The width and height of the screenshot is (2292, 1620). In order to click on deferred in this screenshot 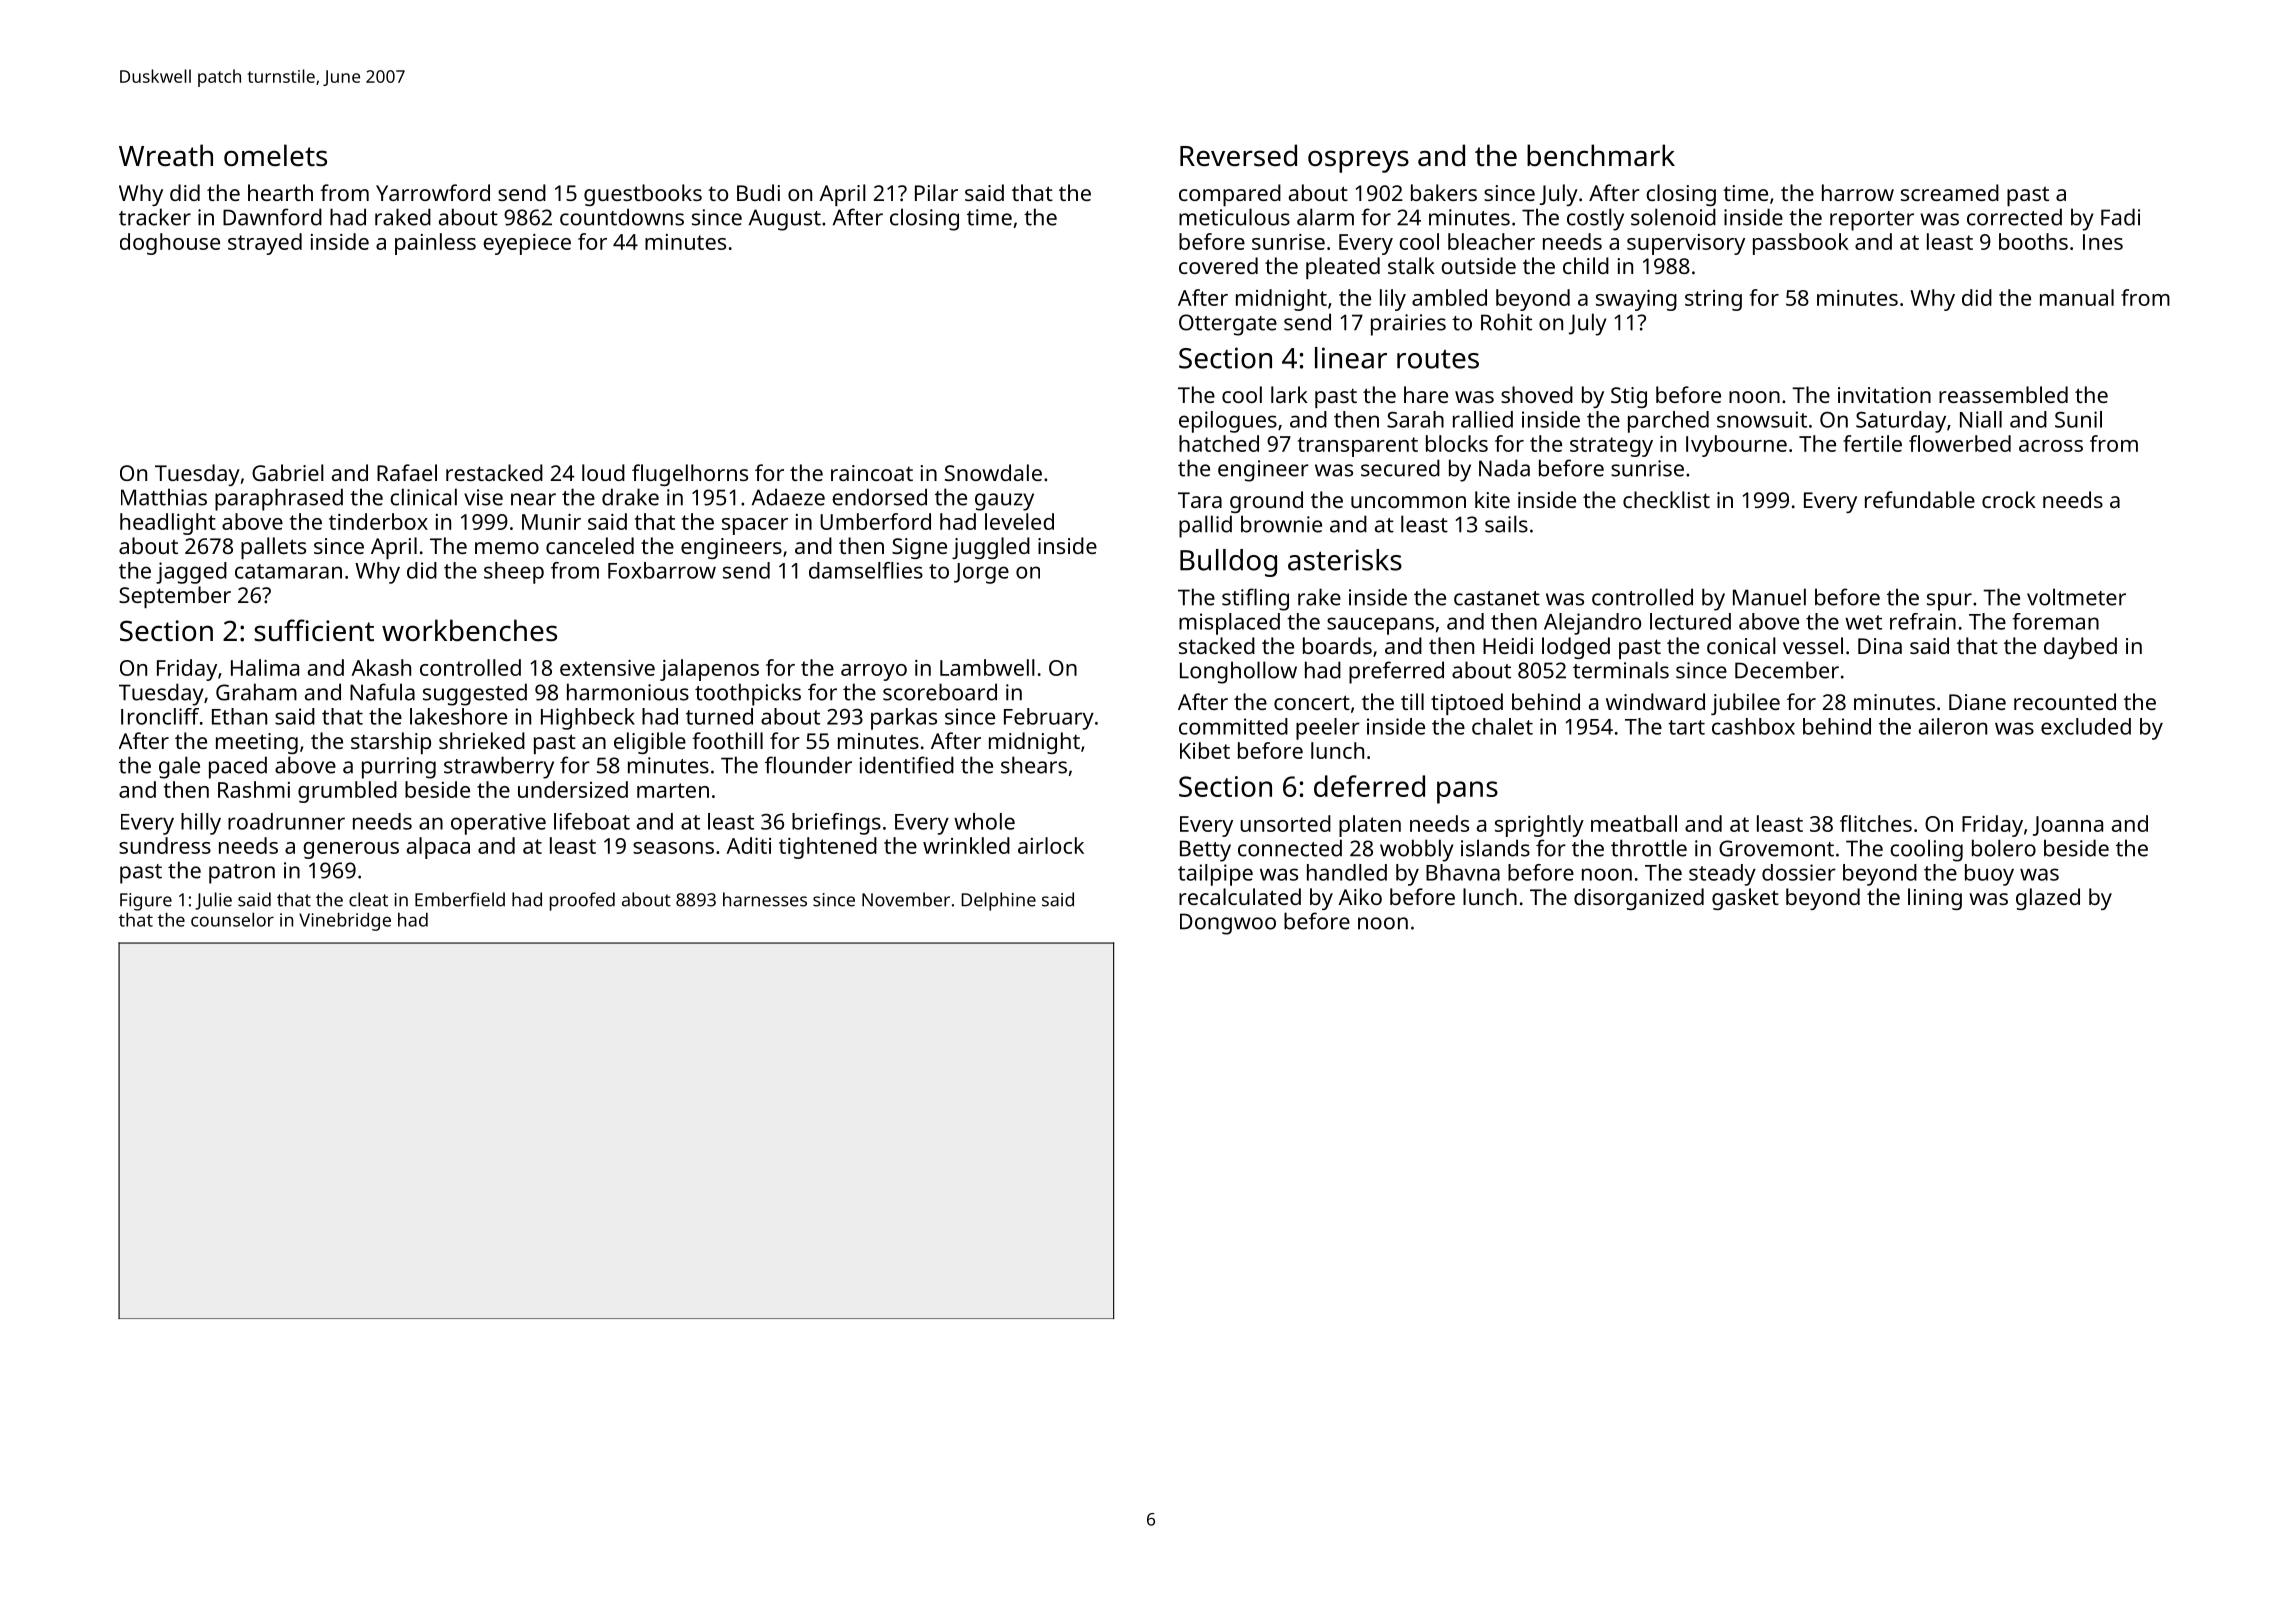, I will do `click(1369, 786)`.
